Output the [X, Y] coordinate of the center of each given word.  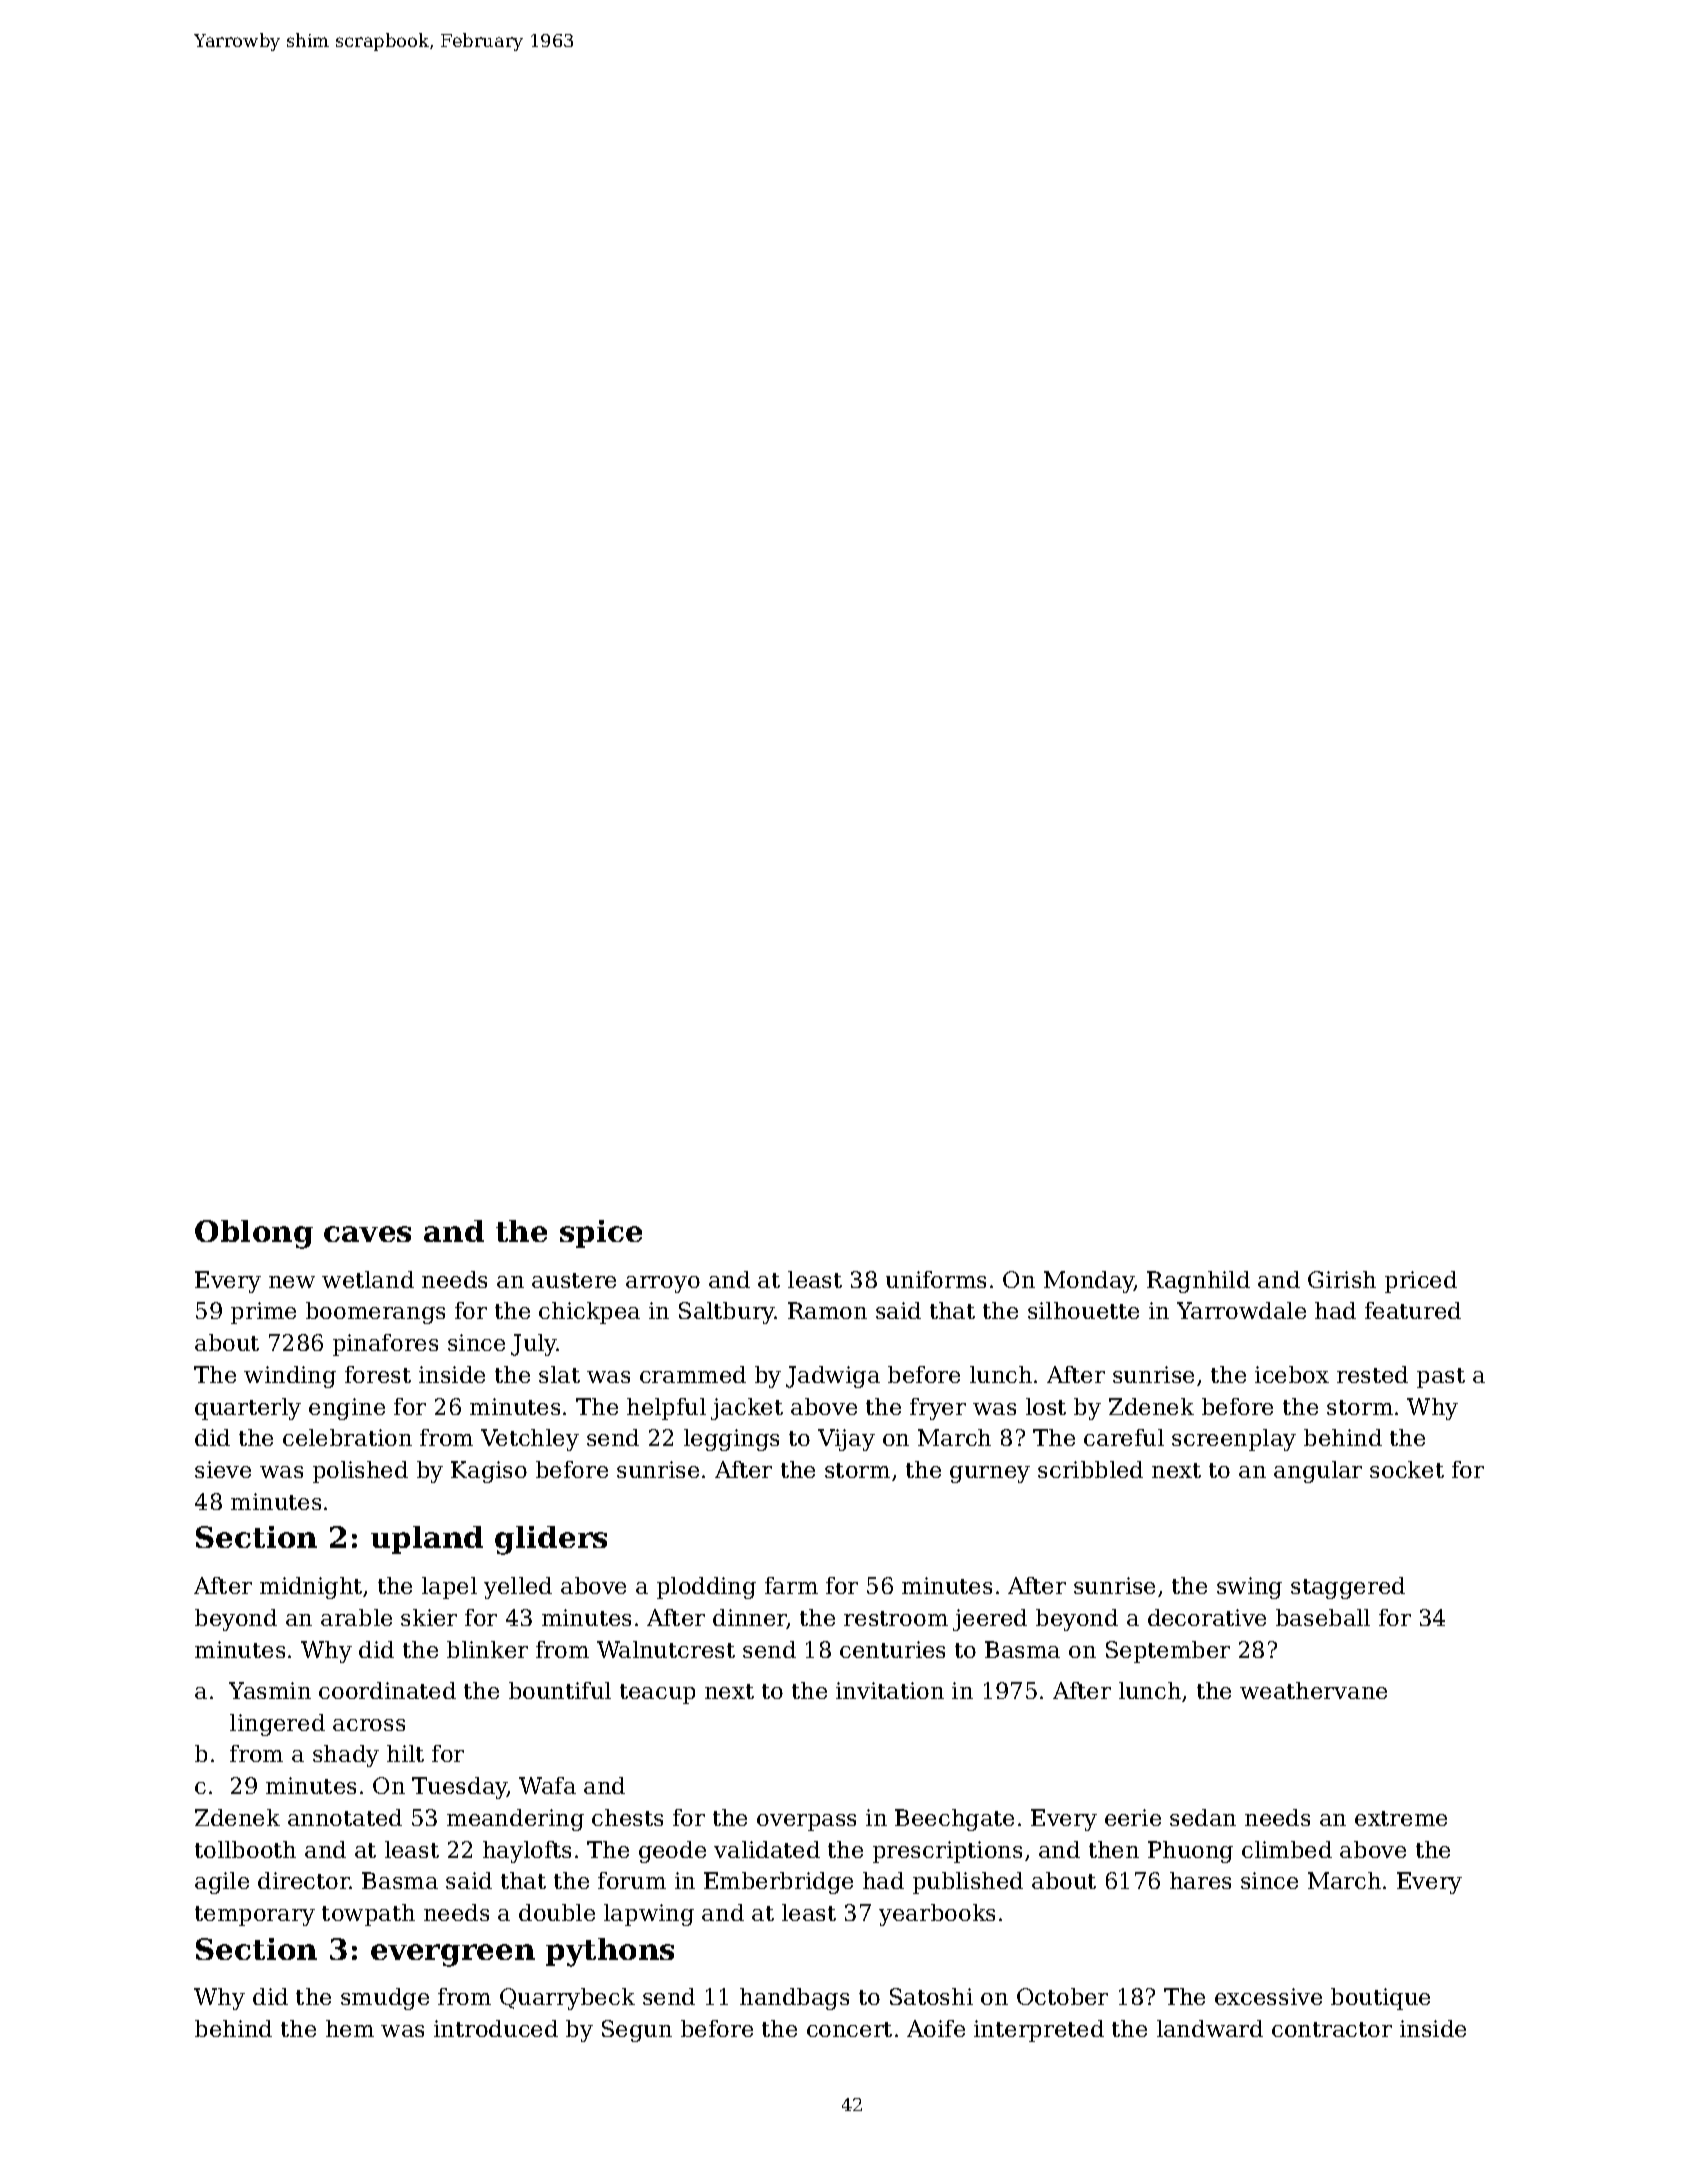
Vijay [846, 1440]
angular [1318, 1472]
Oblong [254, 1234]
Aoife [936, 2028]
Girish [1342, 1279]
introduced [496, 2028]
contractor [1332, 2029]
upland [427, 1540]
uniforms [936, 1279]
